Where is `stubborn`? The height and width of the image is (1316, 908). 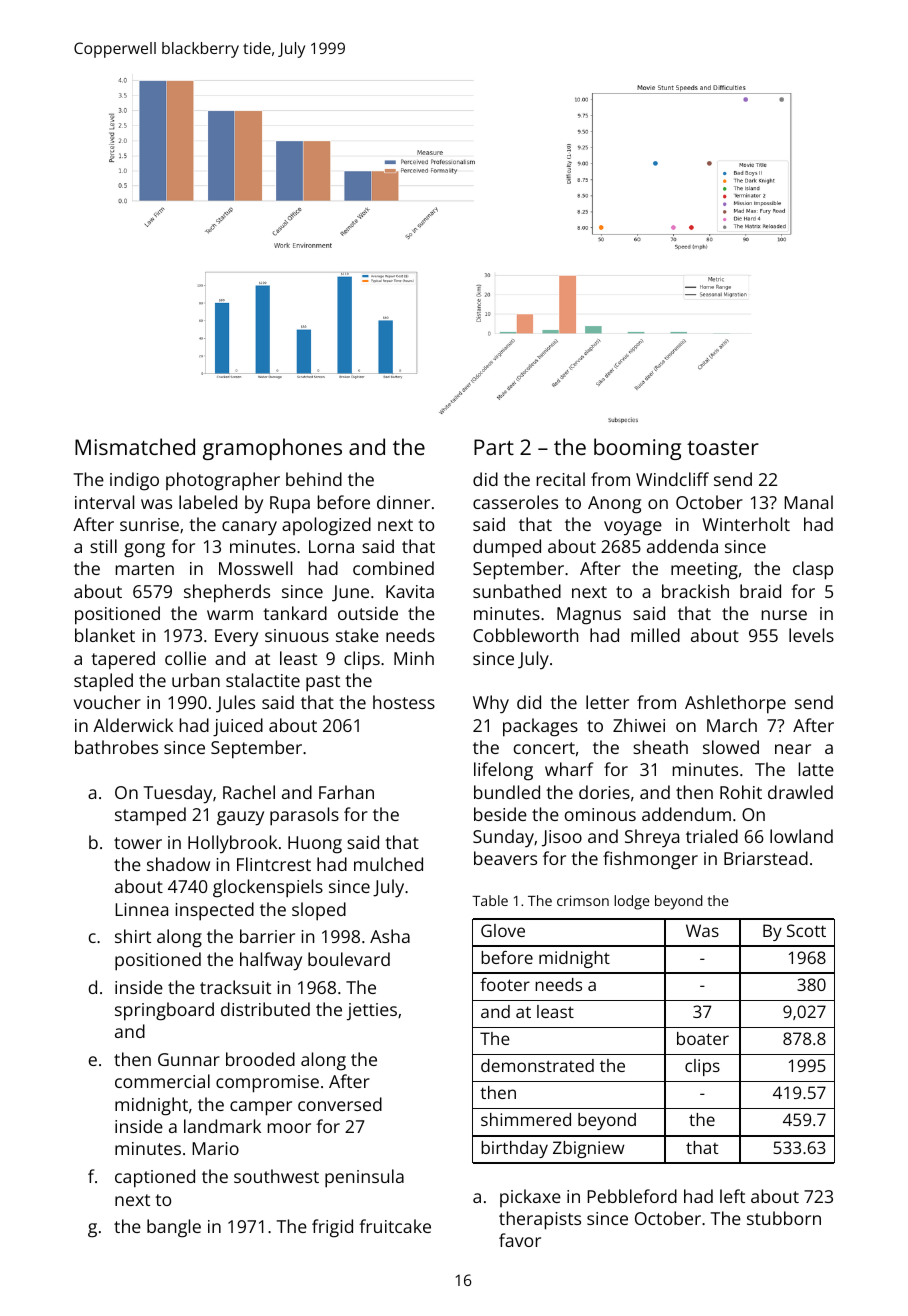
stubborn is located at coordinates (784, 1218).
